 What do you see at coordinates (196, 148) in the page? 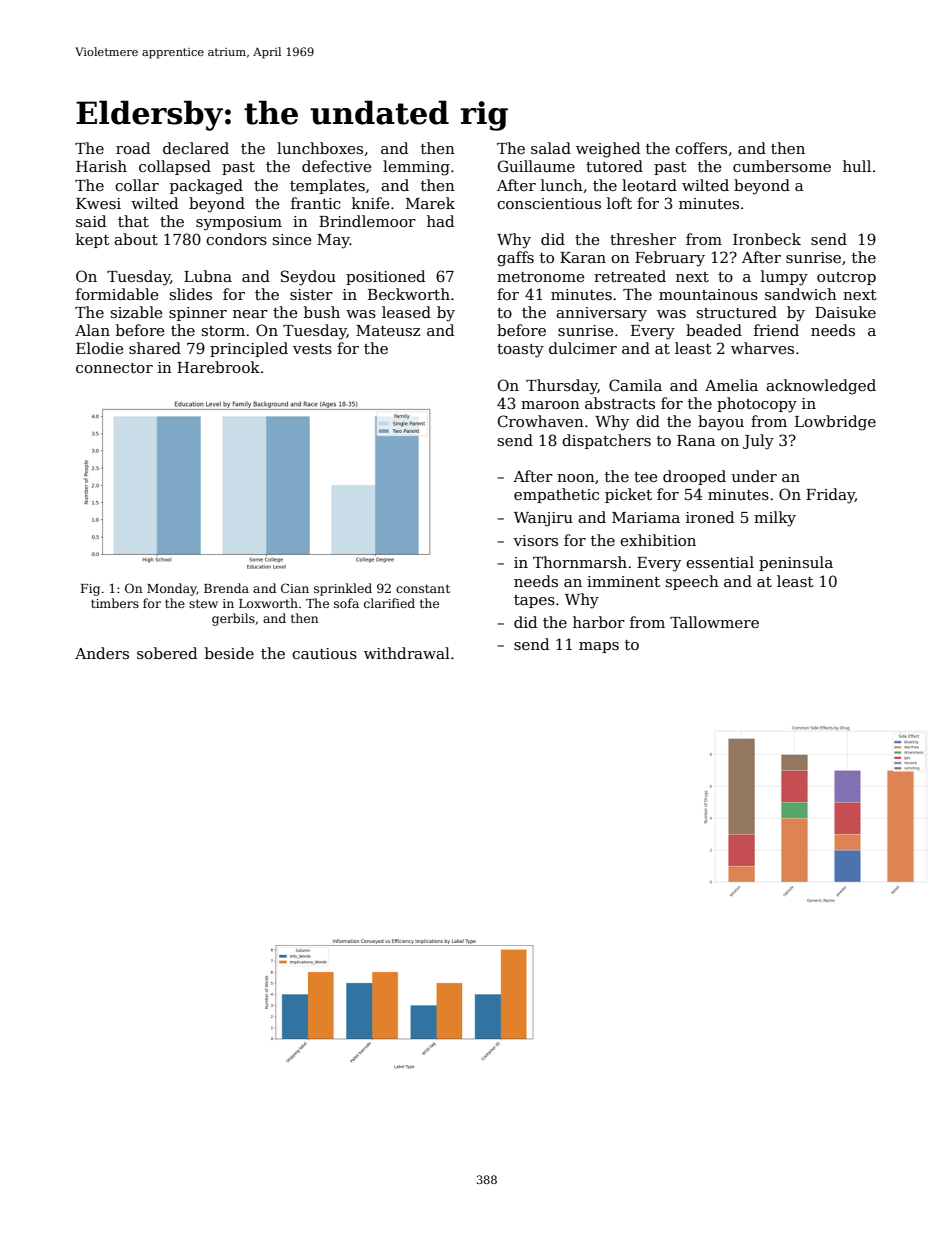
I see `declared` at bounding box center [196, 148].
